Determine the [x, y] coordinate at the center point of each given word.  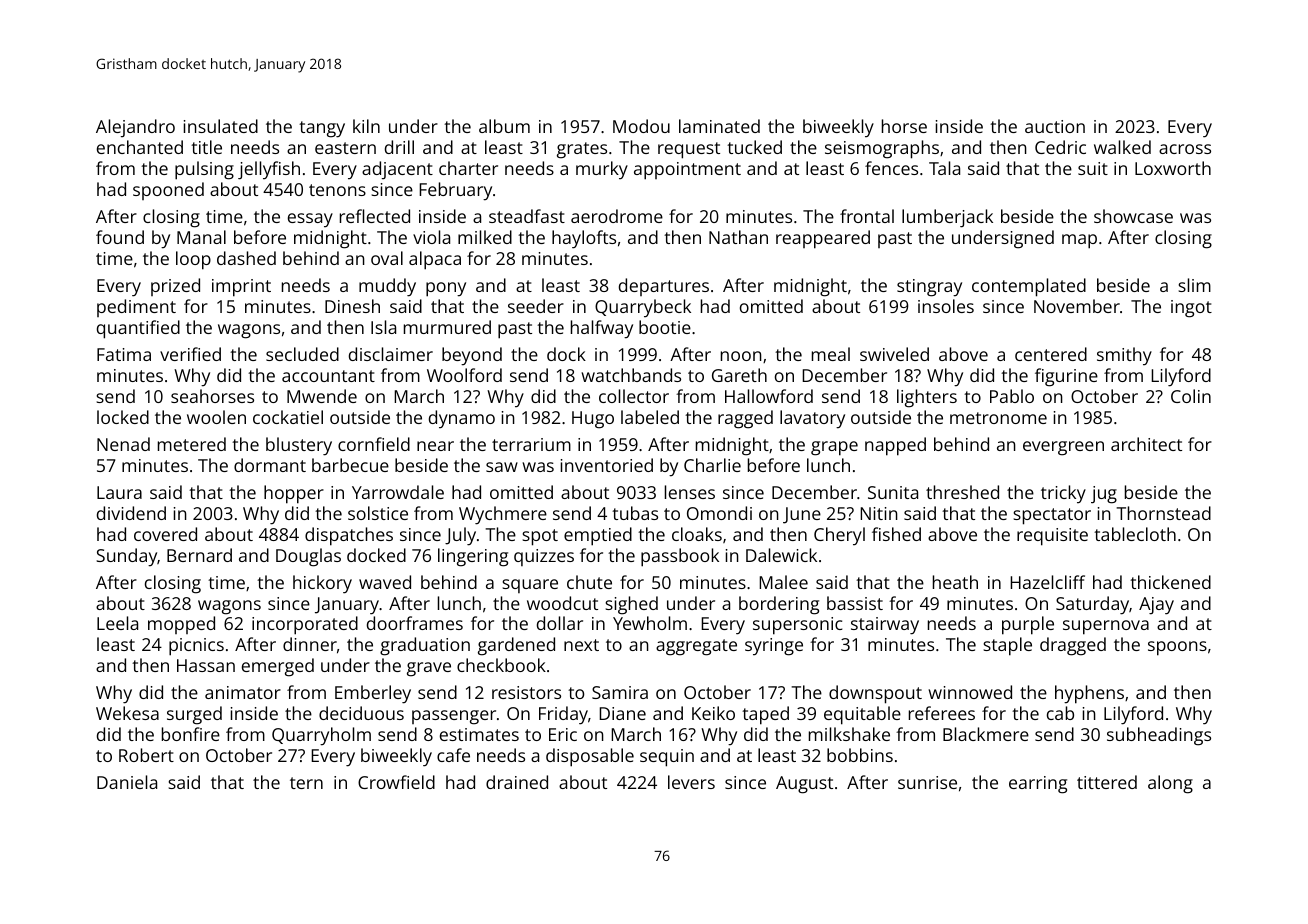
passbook [680, 557]
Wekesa [127, 713]
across [1185, 149]
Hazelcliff [1047, 582]
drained [517, 782]
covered [165, 534]
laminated [719, 126]
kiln [366, 126]
